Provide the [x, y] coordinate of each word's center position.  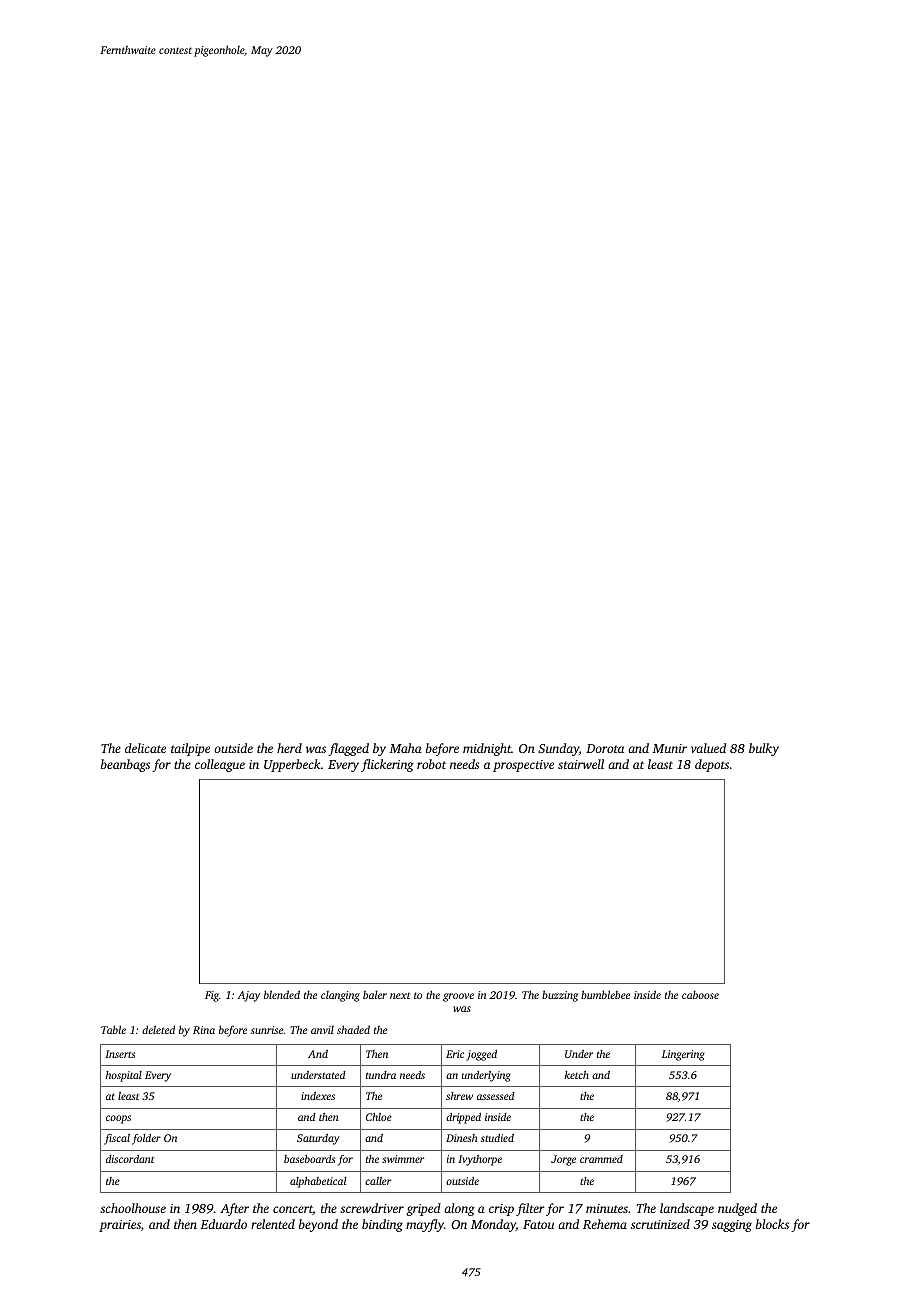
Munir [669, 748]
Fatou [538, 1224]
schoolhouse [133, 1208]
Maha [405, 748]
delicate [145, 748]
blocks [772, 1224]
